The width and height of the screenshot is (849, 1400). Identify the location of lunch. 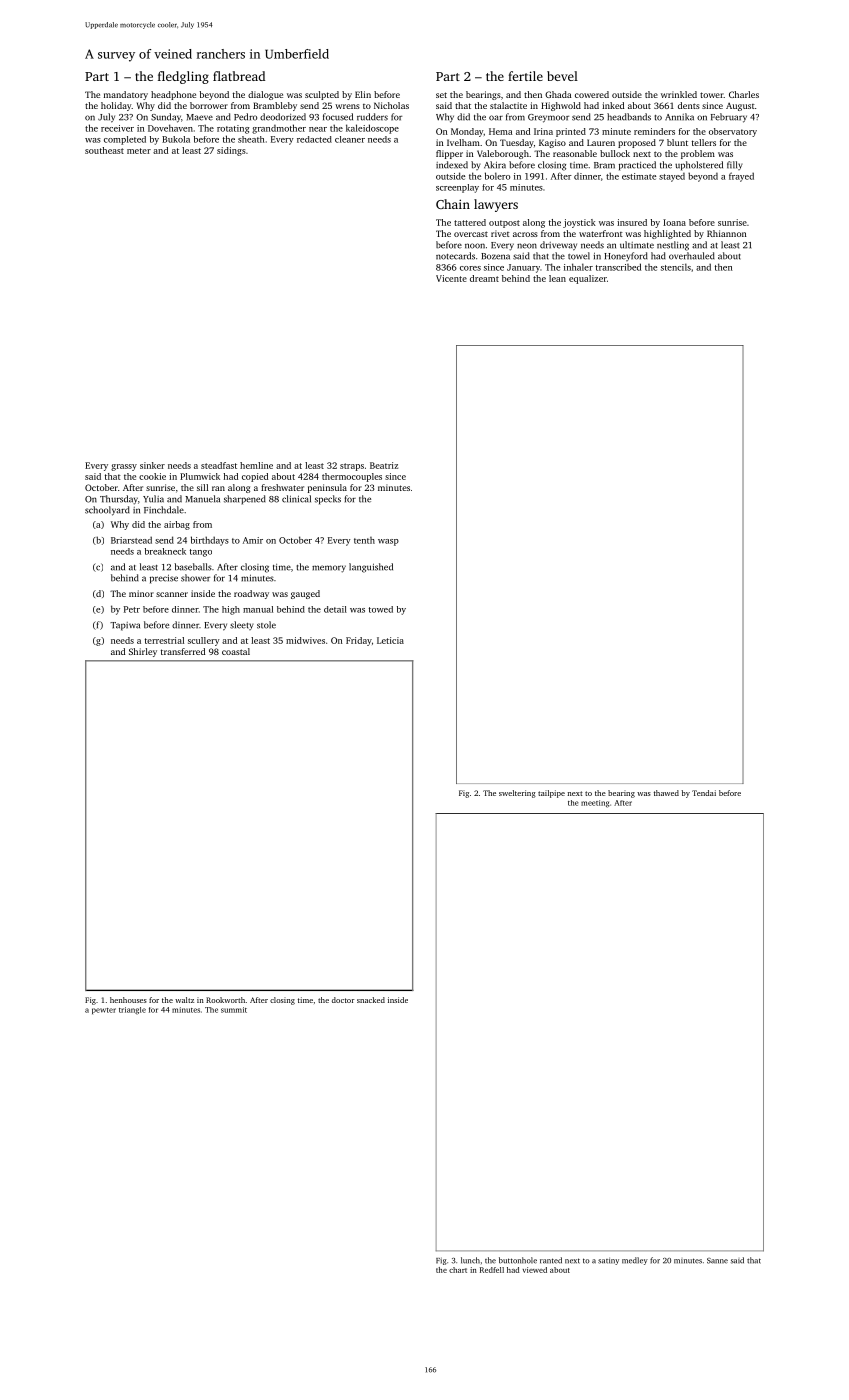
(470, 1260).
